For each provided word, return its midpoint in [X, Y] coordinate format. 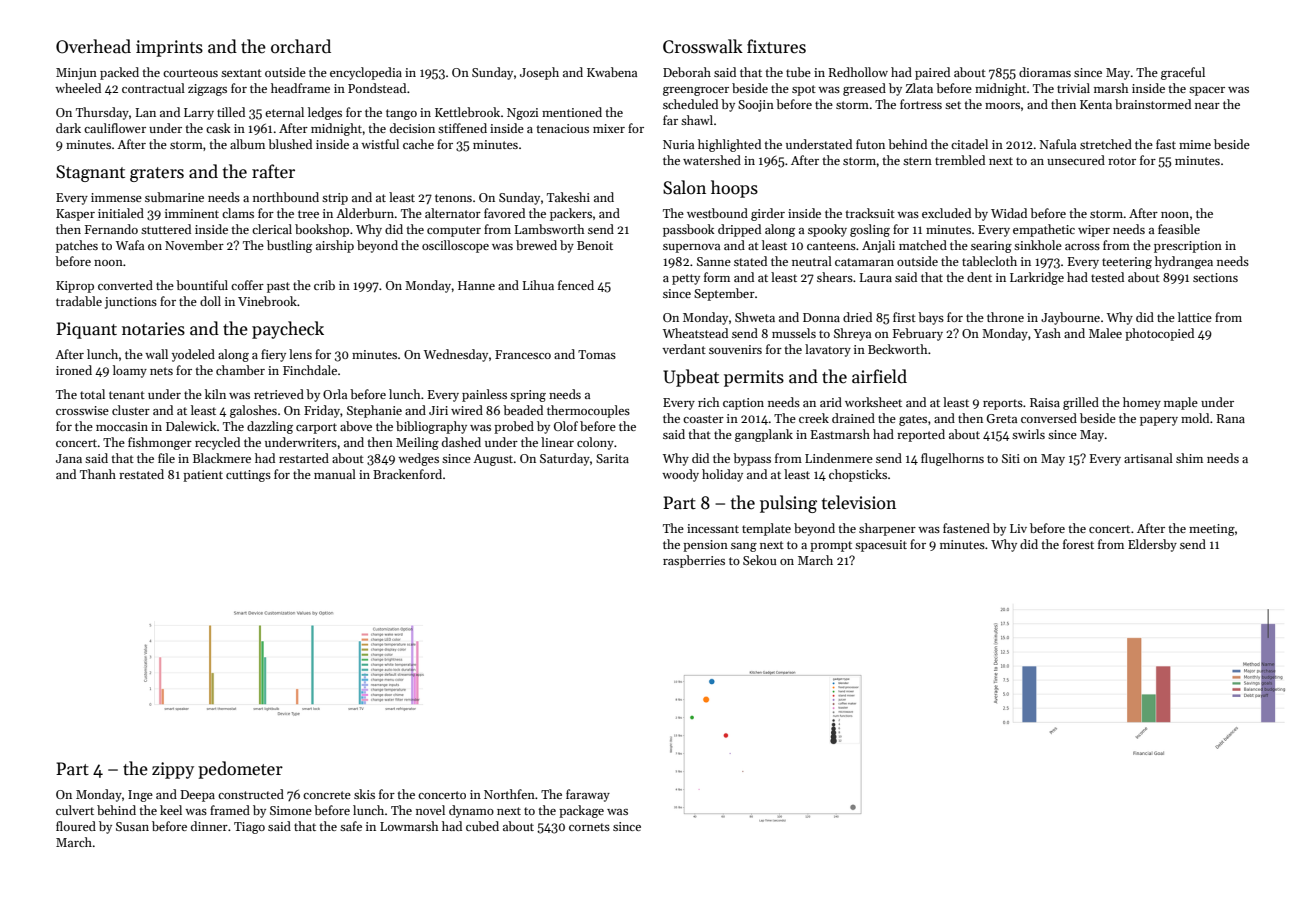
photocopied [1159, 334]
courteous [190, 73]
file [166, 458]
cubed [482, 826]
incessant [713, 528]
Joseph [539, 73]
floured [76, 826]
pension [705, 546]
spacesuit [881, 546]
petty [686, 279]
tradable [79, 301]
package [581, 811]
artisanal [1148, 458]
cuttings [248, 476]
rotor [1122, 161]
